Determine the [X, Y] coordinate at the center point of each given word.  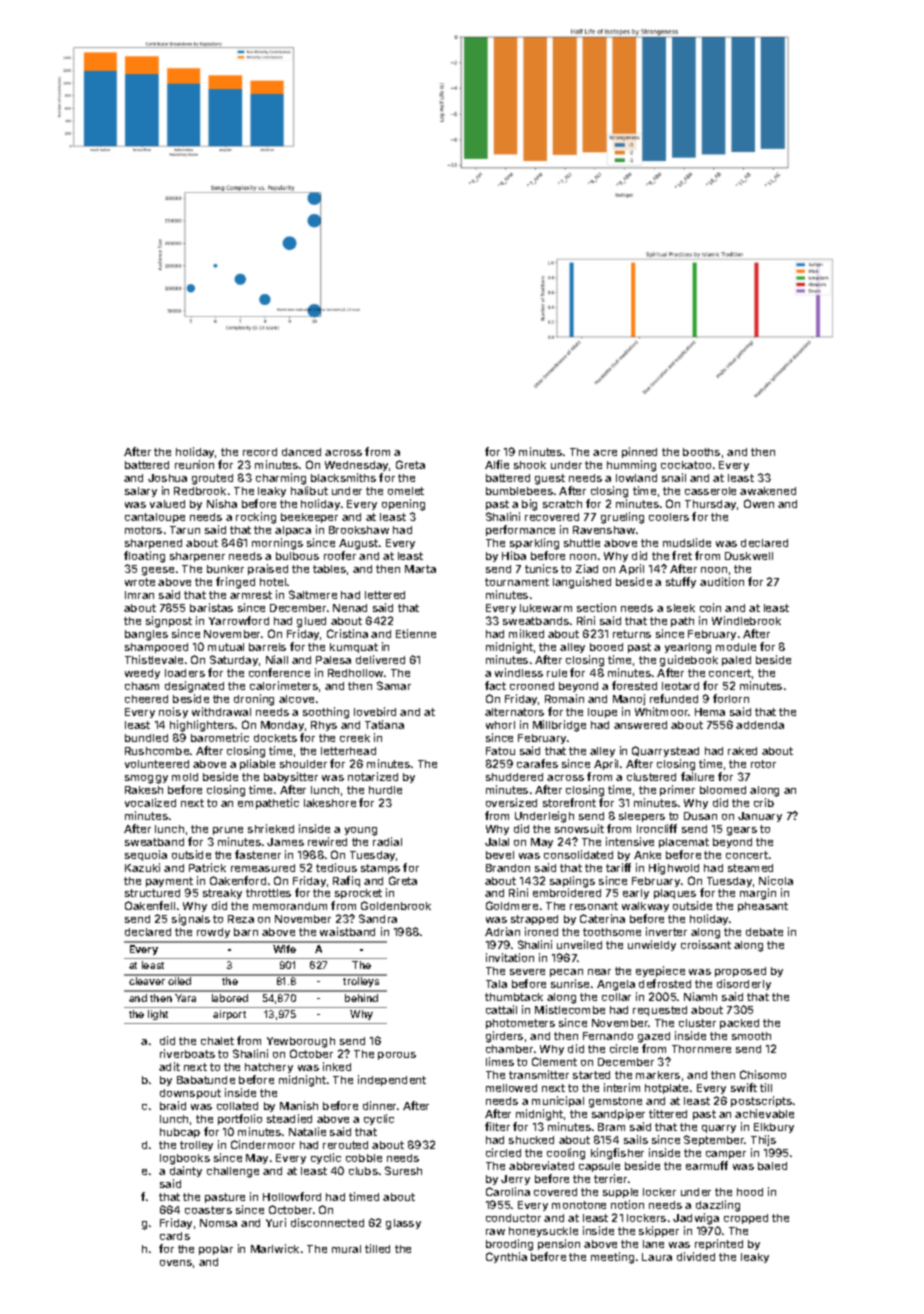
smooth [751, 1036]
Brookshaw [359, 530]
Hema [710, 712]
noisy [173, 712]
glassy [403, 1224]
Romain [564, 698]
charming [281, 479]
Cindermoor [263, 1144]
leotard [680, 686]
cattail [501, 1009]
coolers [669, 517]
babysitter [291, 777]
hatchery [269, 1068]
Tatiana [384, 724]
